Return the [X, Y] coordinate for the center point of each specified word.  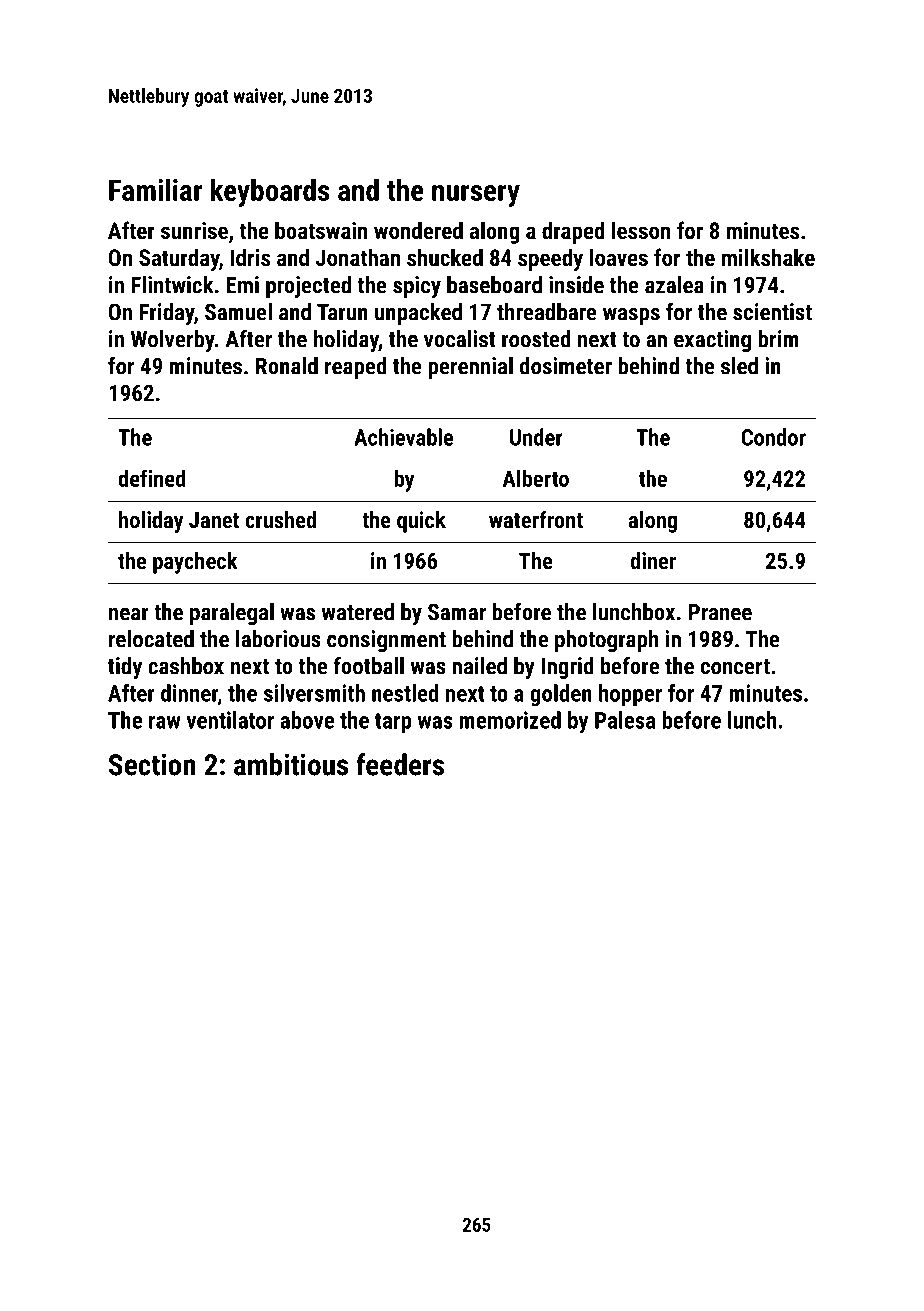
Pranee [720, 612]
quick [421, 522]
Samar [457, 612]
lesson [641, 230]
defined [152, 478]
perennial [470, 368]
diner [653, 560]
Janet [214, 520]
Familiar [155, 189]
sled [739, 366]
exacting [712, 341]
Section [152, 764]
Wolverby [173, 341]
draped [573, 232]
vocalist [460, 339]
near [129, 614]
